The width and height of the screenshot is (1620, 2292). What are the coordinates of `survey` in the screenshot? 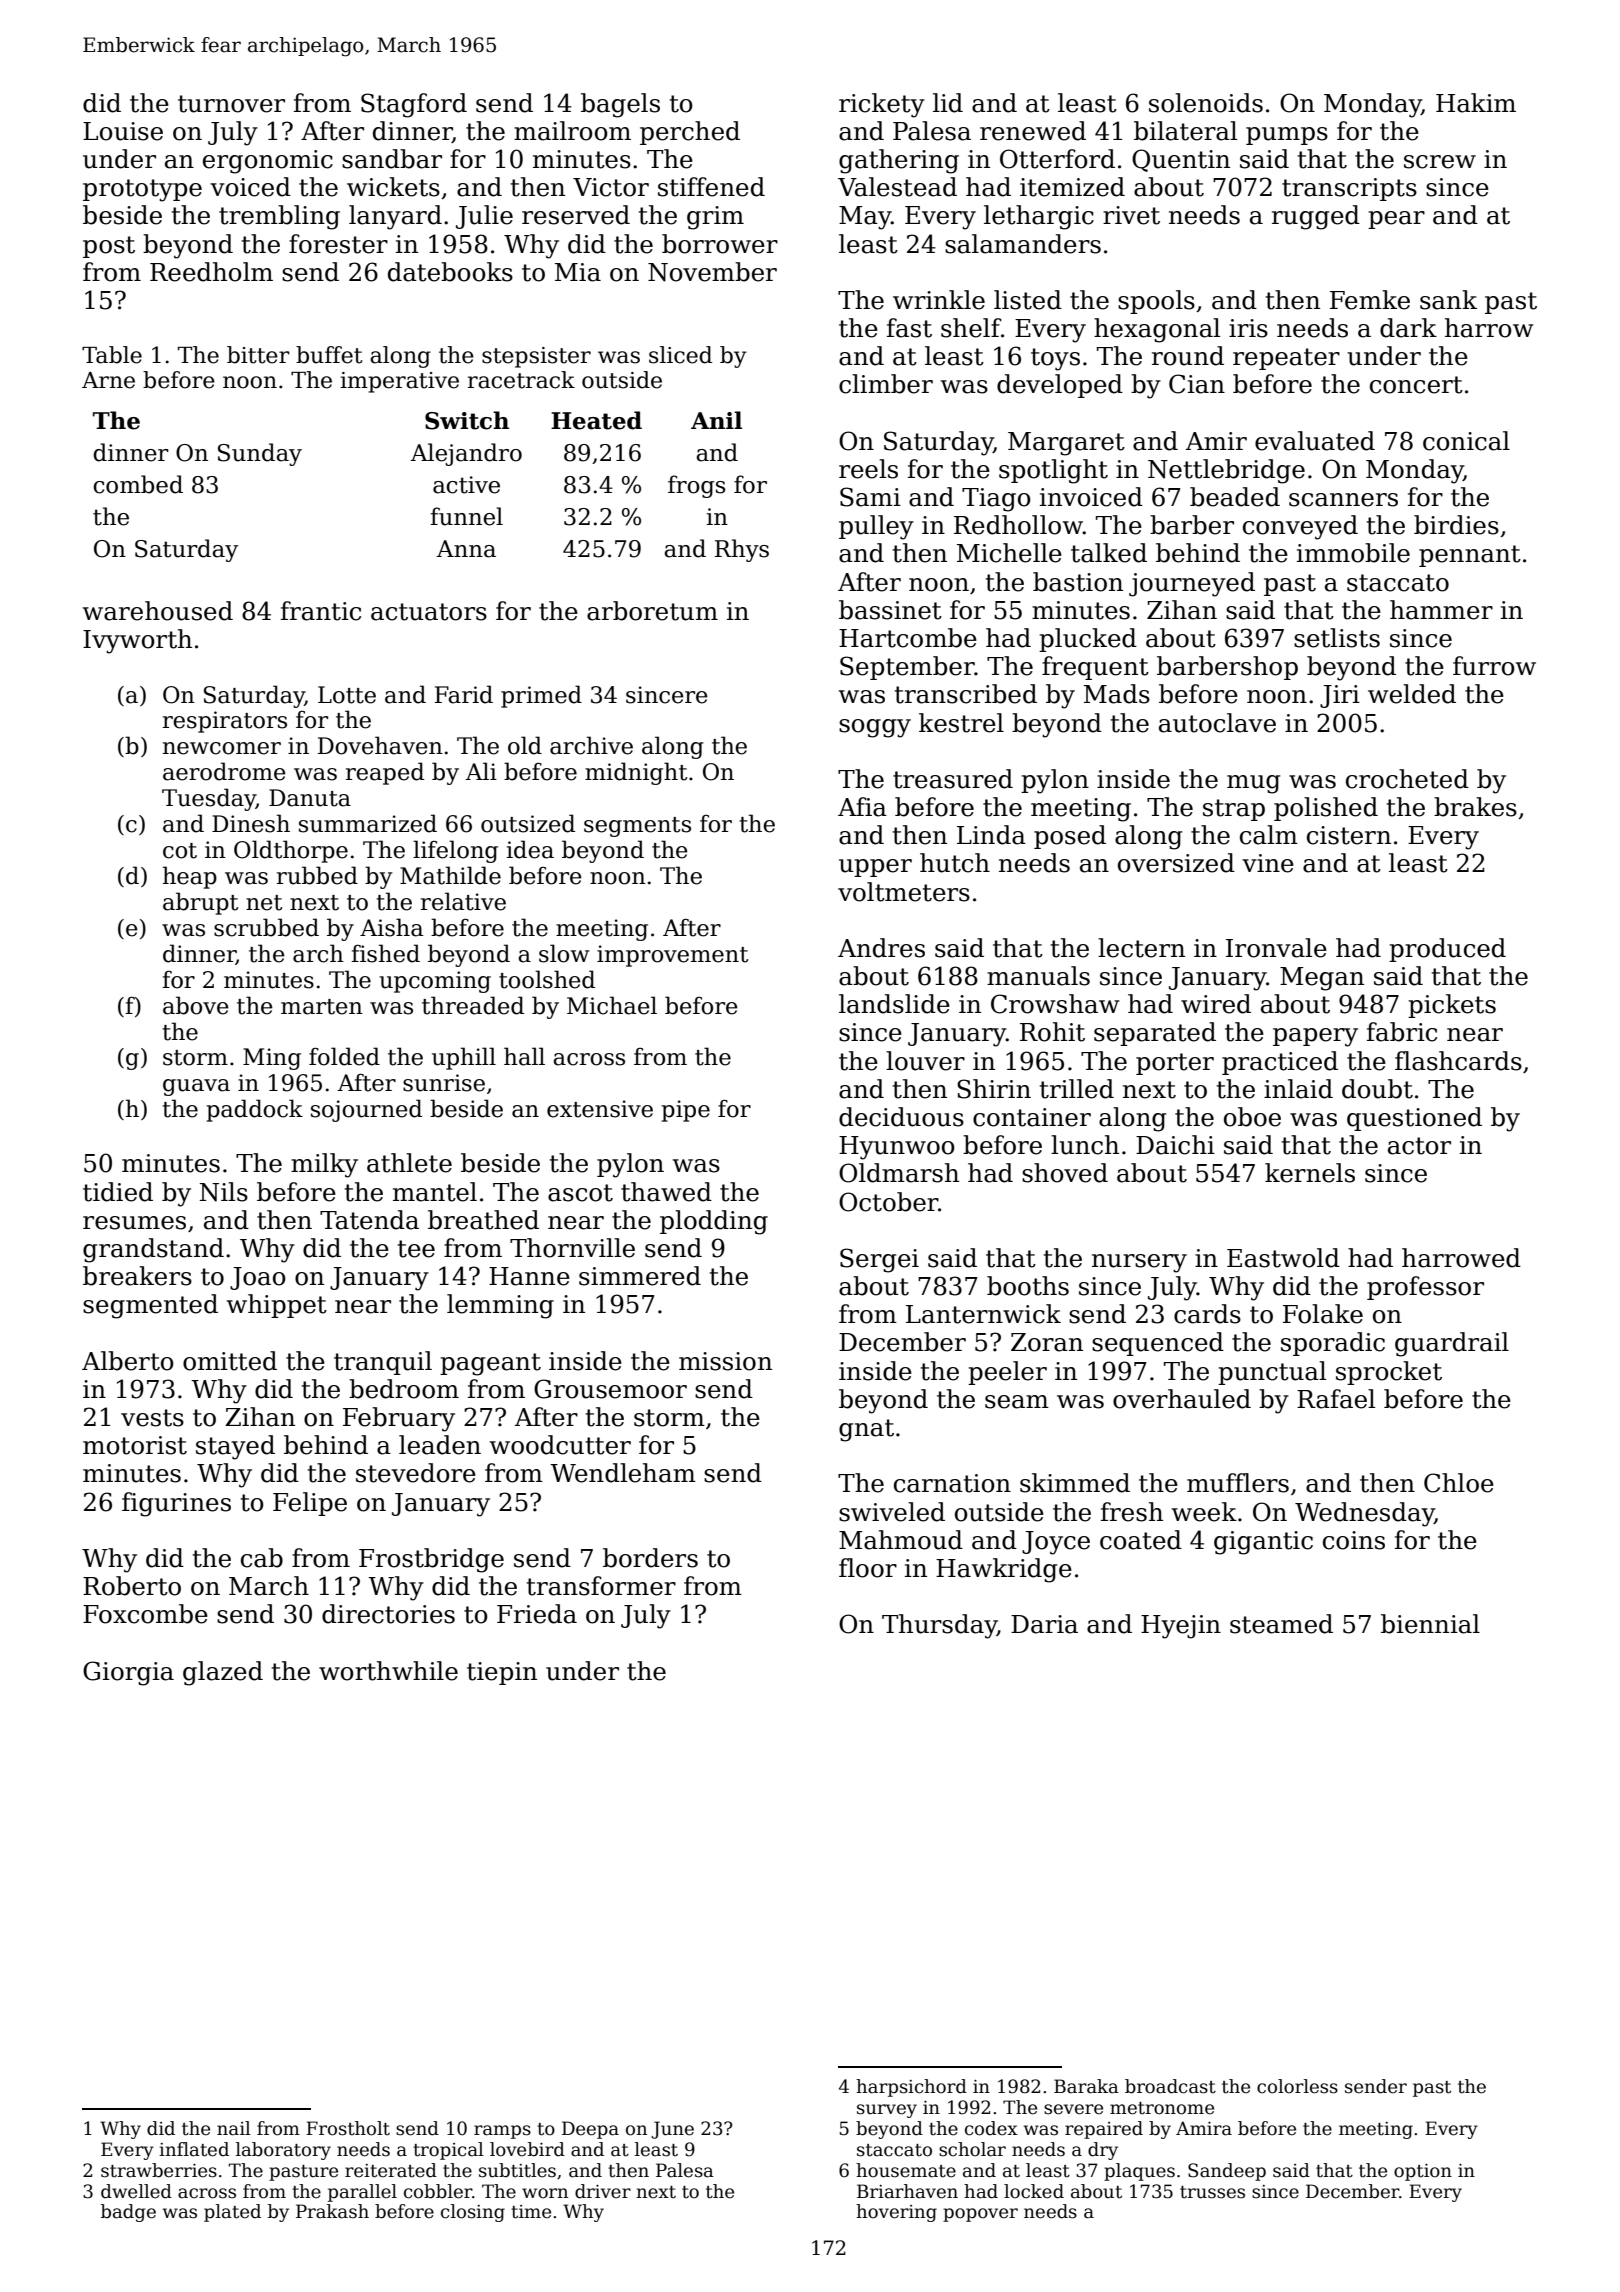 It's located at (887, 2111).
